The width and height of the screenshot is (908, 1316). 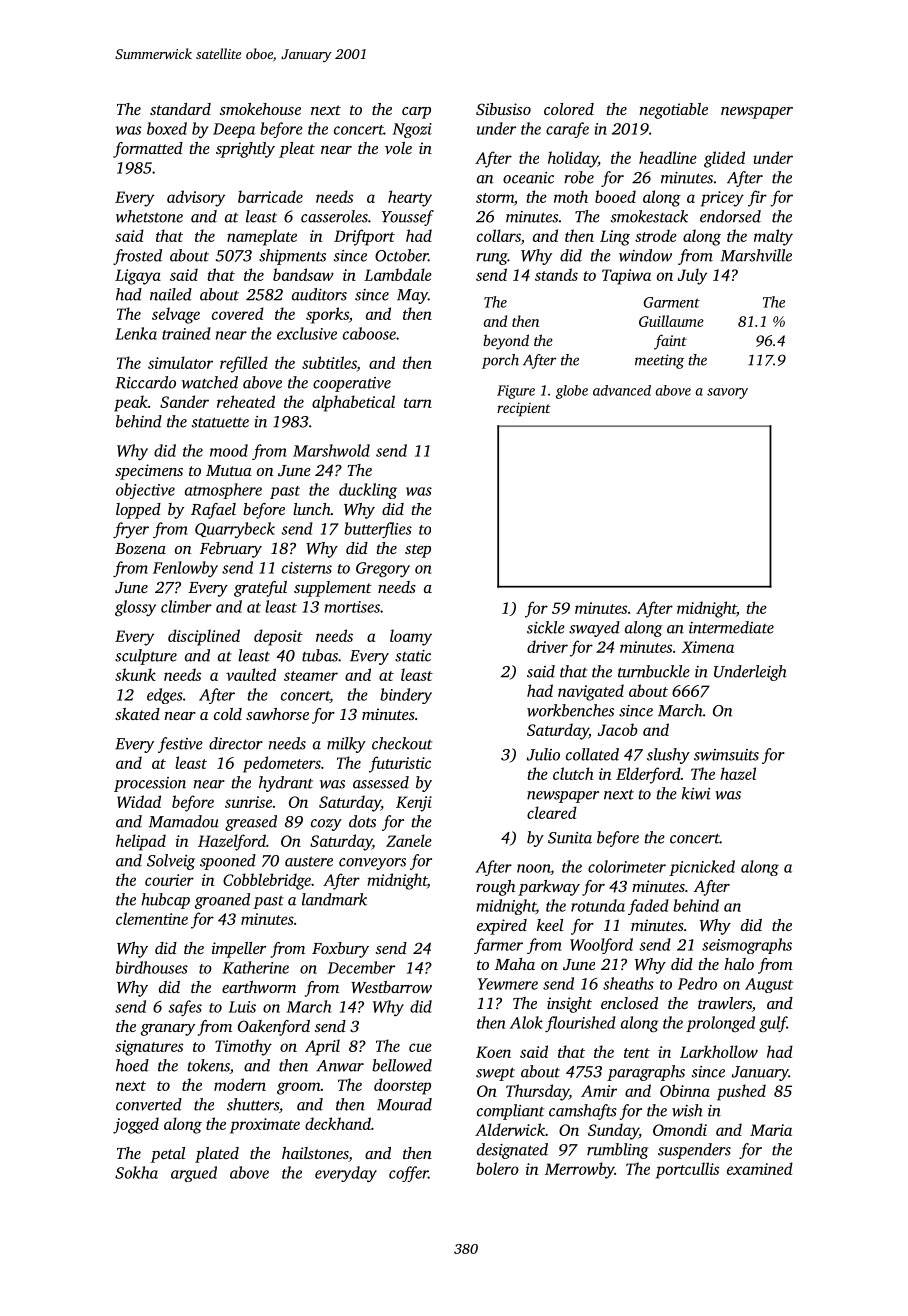 I want to click on whetstone, so click(x=149, y=216).
